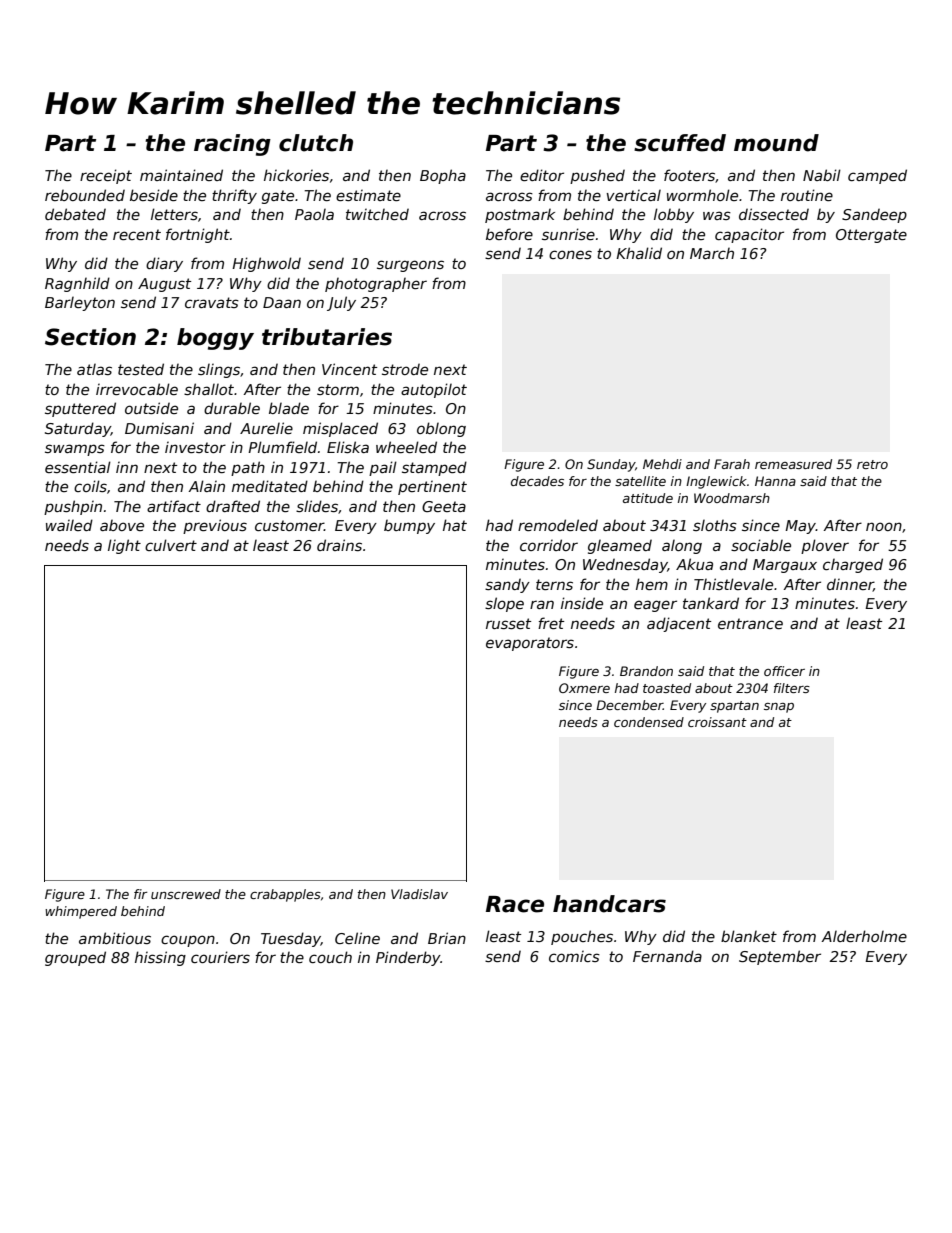 Image resolution: width=952 pixels, height=1233 pixels. What do you see at coordinates (181, 175) in the document?
I see `maintained` at bounding box center [181, 175].
